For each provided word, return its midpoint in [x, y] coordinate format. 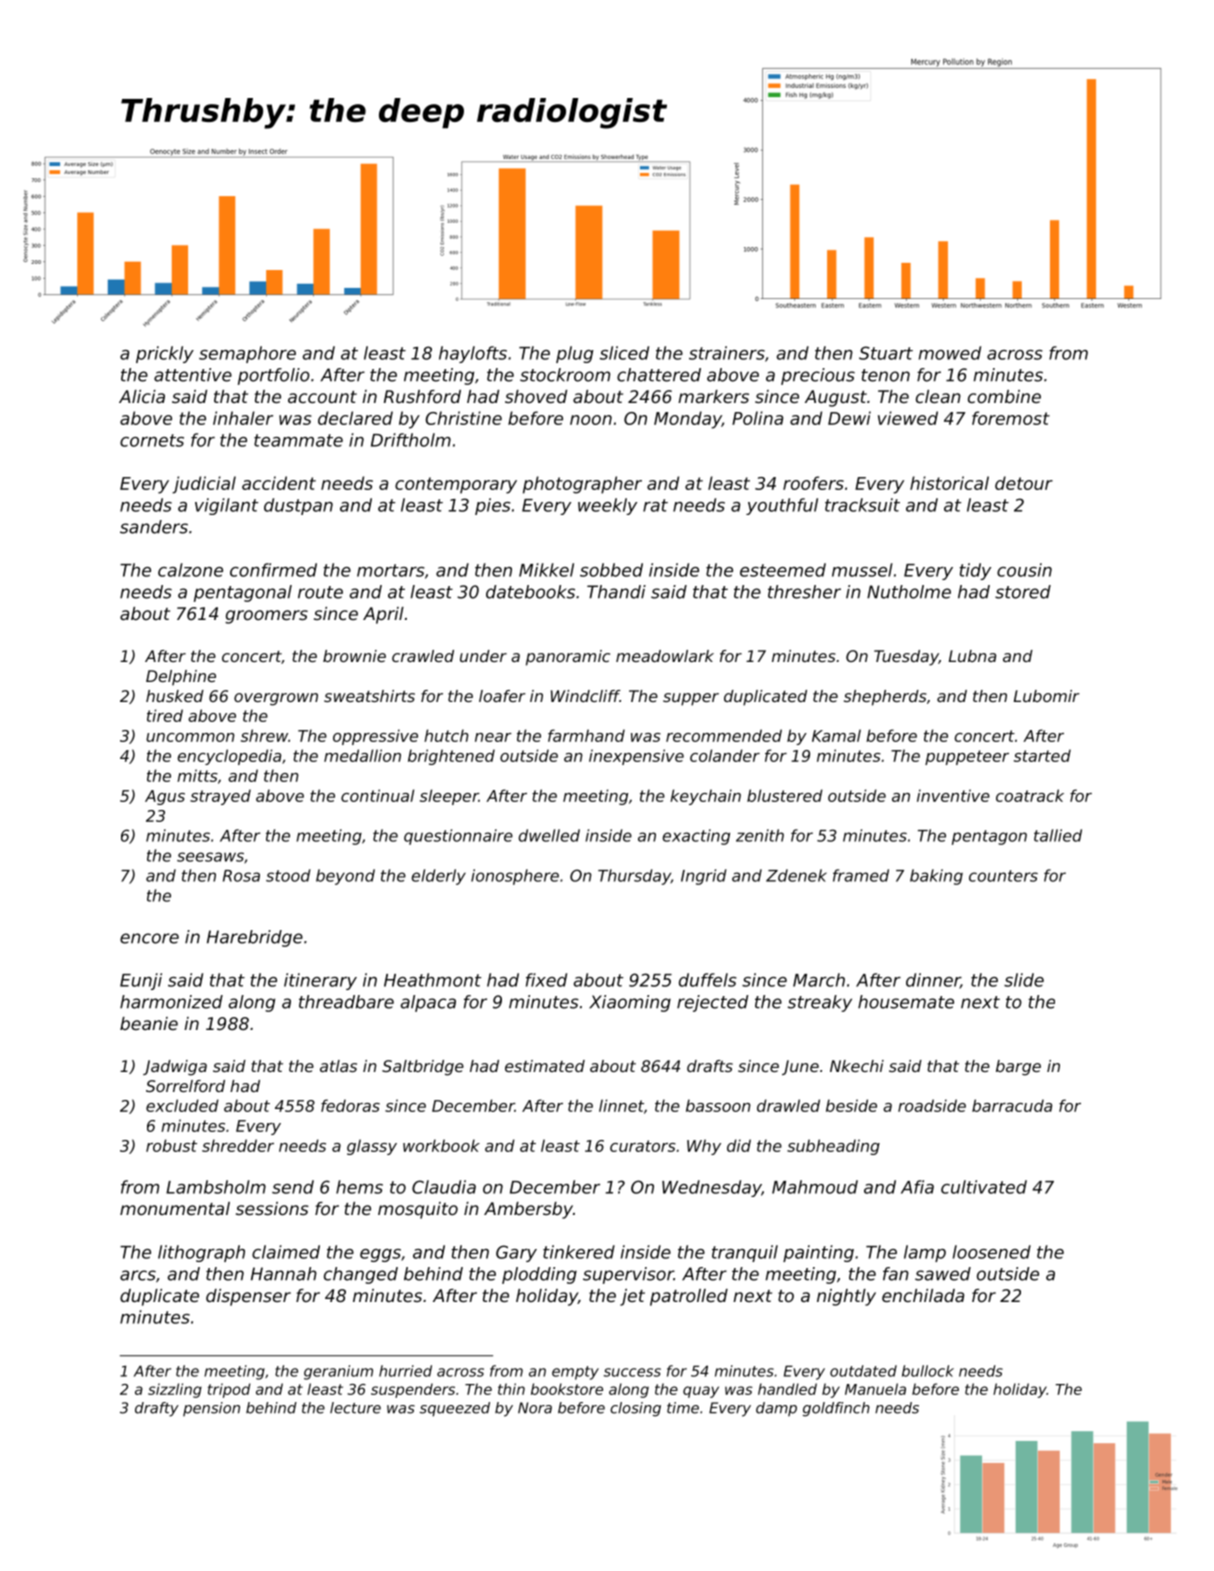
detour [1024, 483]
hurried [405, 1371]
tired [165, 715]
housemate [906, 1002]
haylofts [473, 354]
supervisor [628, 1275]
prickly [165, 354]
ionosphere [515, 877]
